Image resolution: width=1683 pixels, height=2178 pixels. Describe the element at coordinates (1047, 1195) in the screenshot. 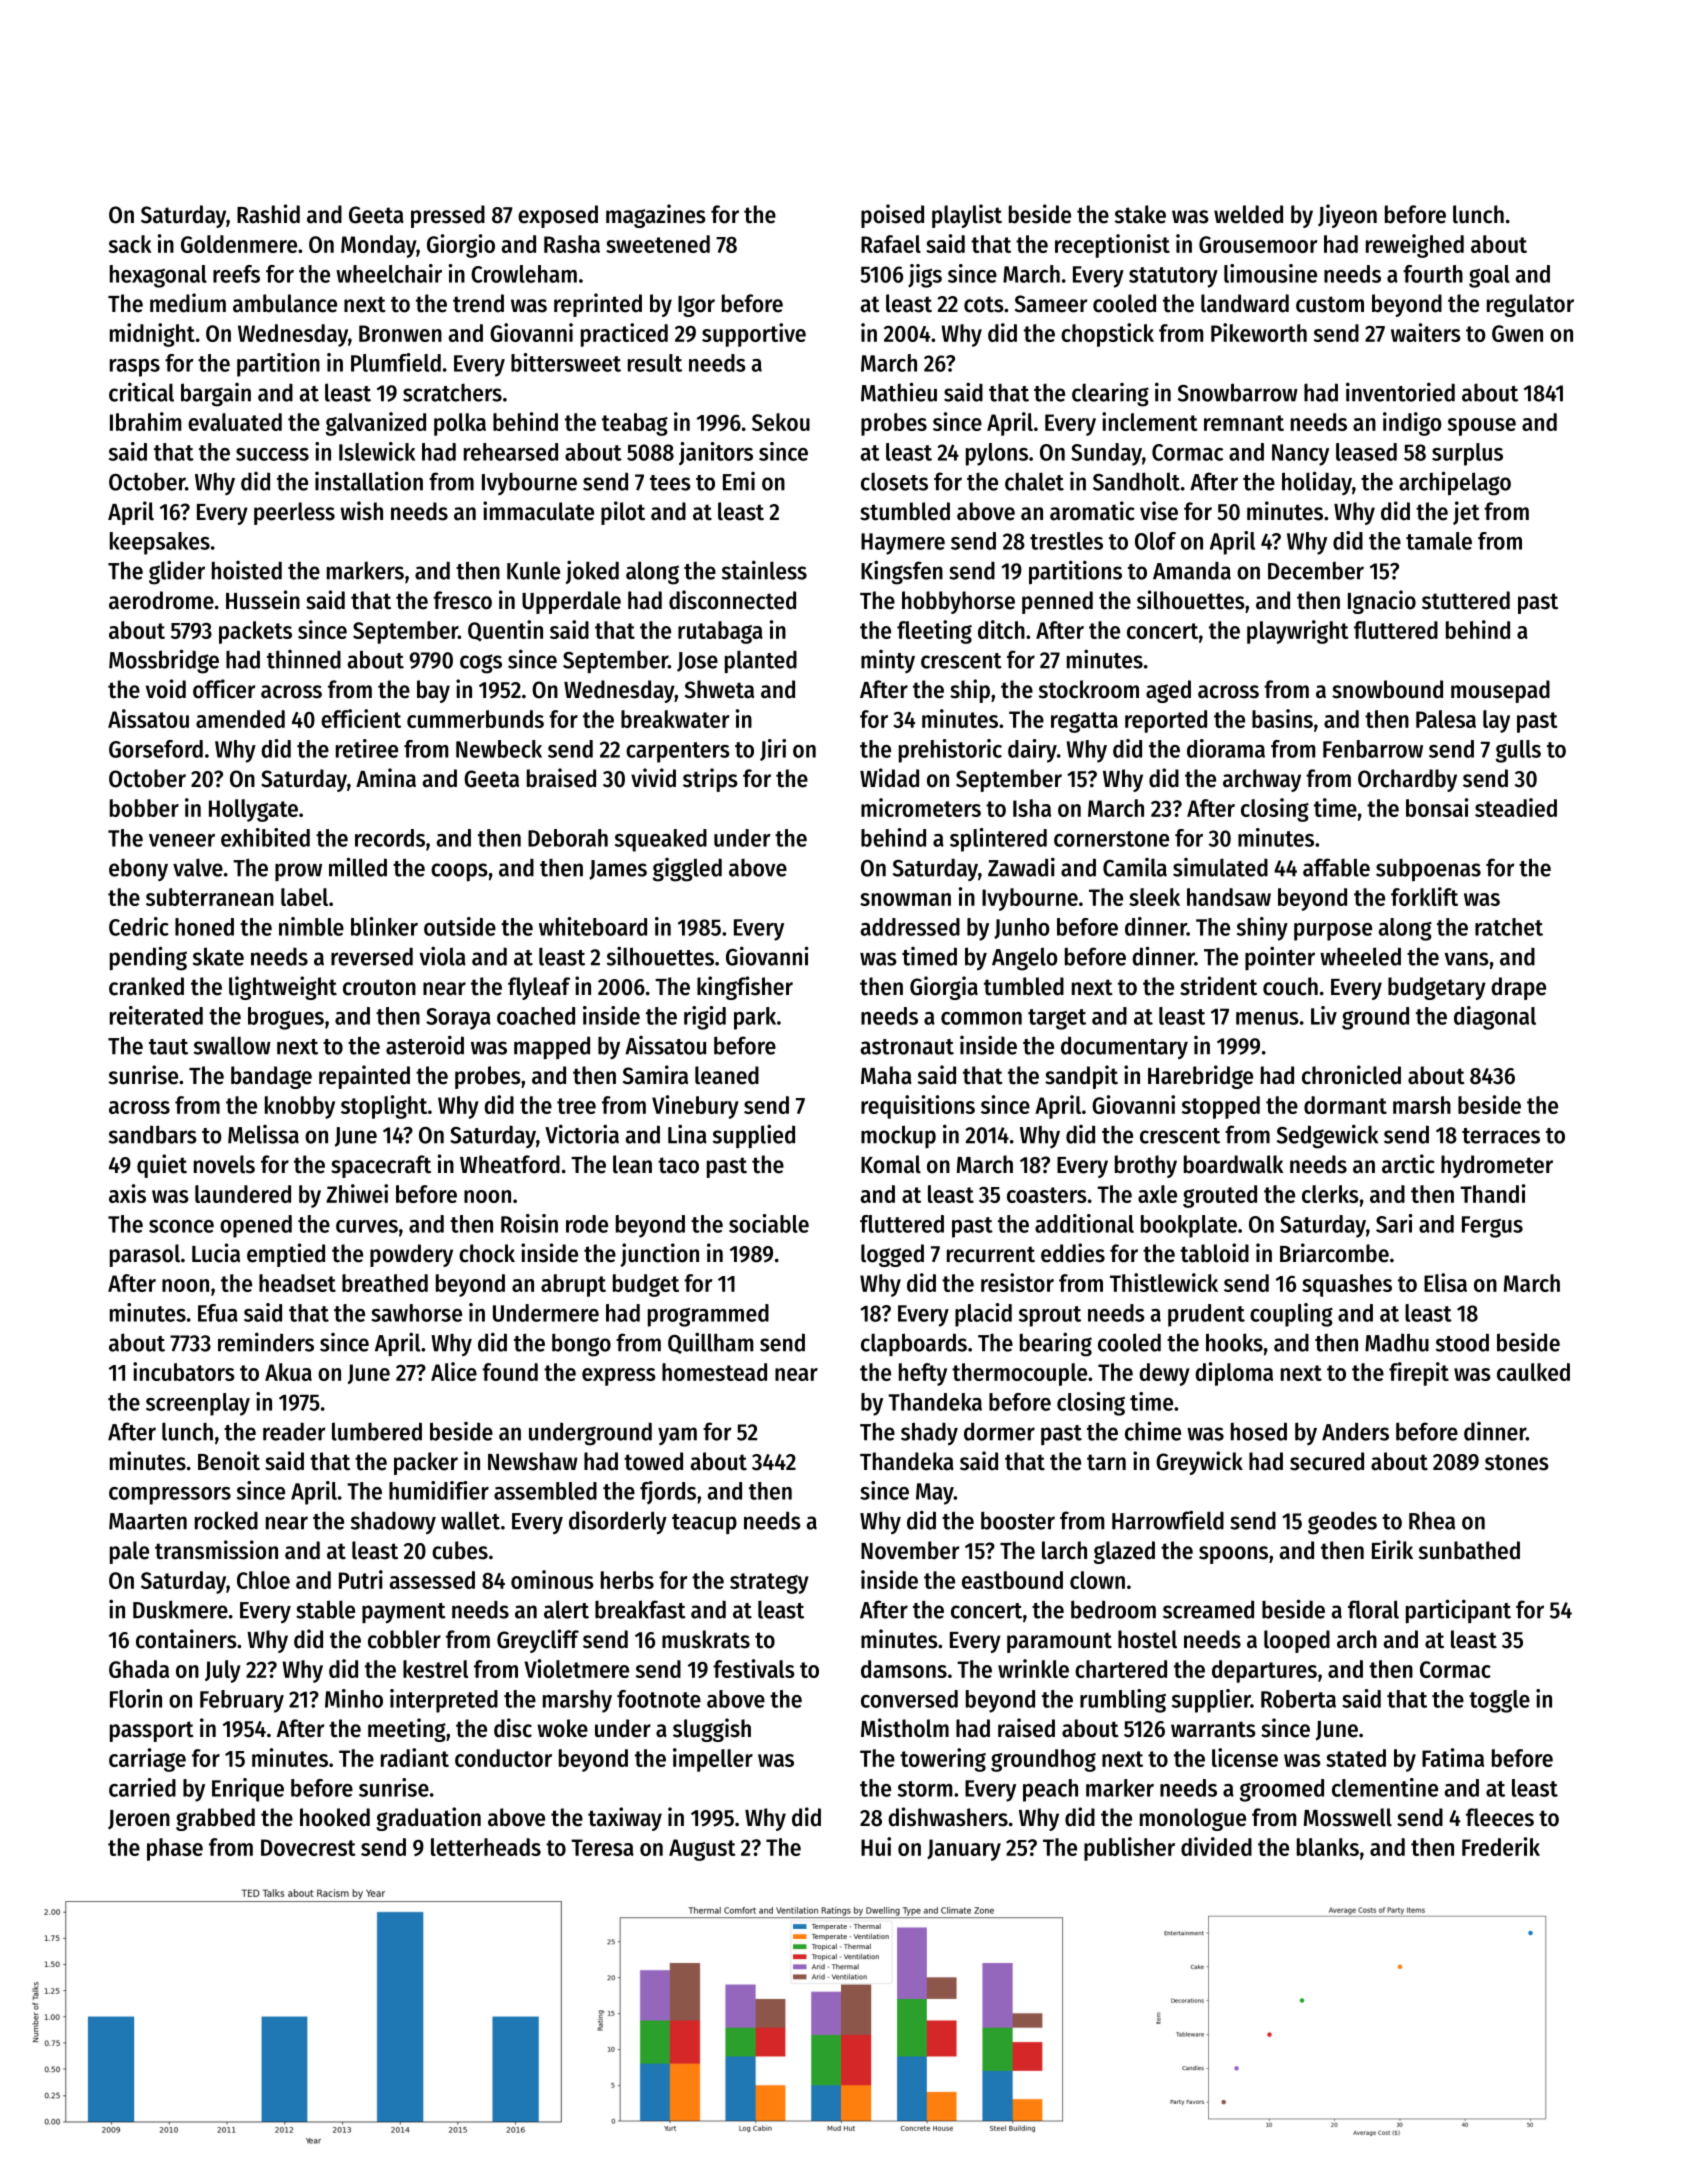

I see `coasters` at that location.
